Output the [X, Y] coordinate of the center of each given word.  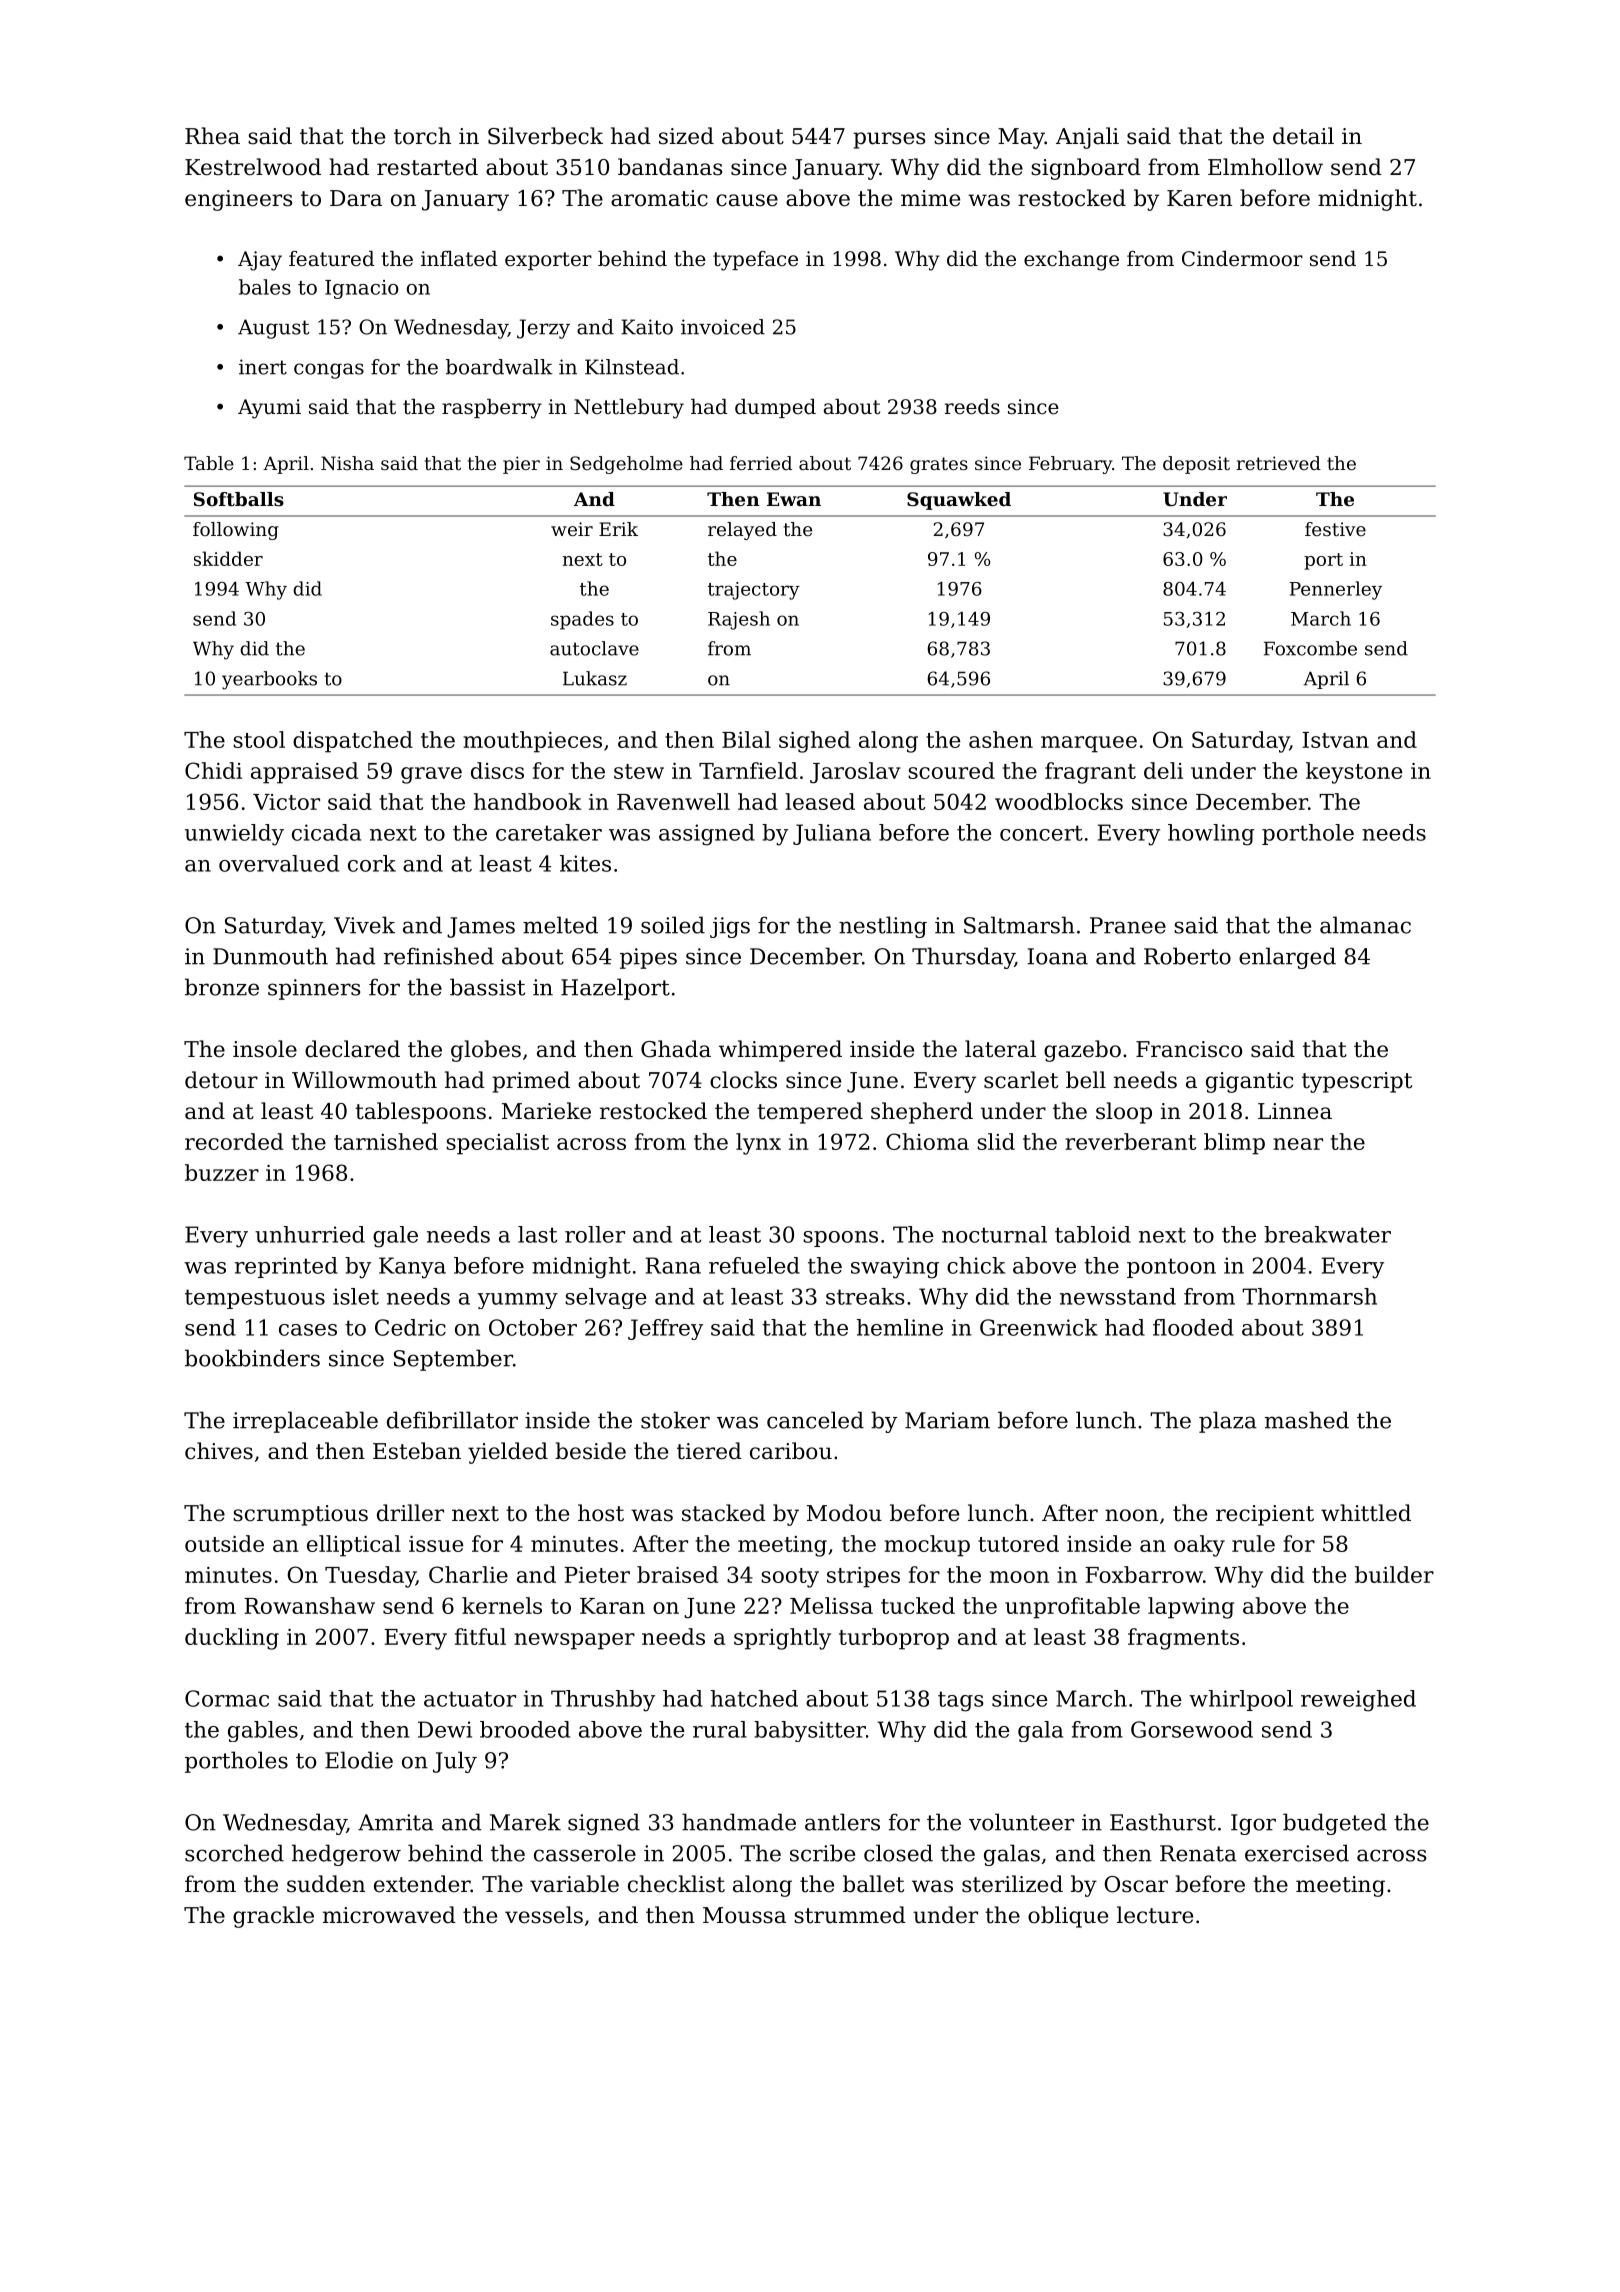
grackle [273, 1917]
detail [1303, 136]
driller [410, 1513]
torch [422, 136]
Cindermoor [1242, 259]
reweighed [1358, 1701]
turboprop [894, 1639]
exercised [1297, 1853]
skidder [228, 558]
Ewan [794, 499]
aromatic [659, 198]
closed [898, 1853]
